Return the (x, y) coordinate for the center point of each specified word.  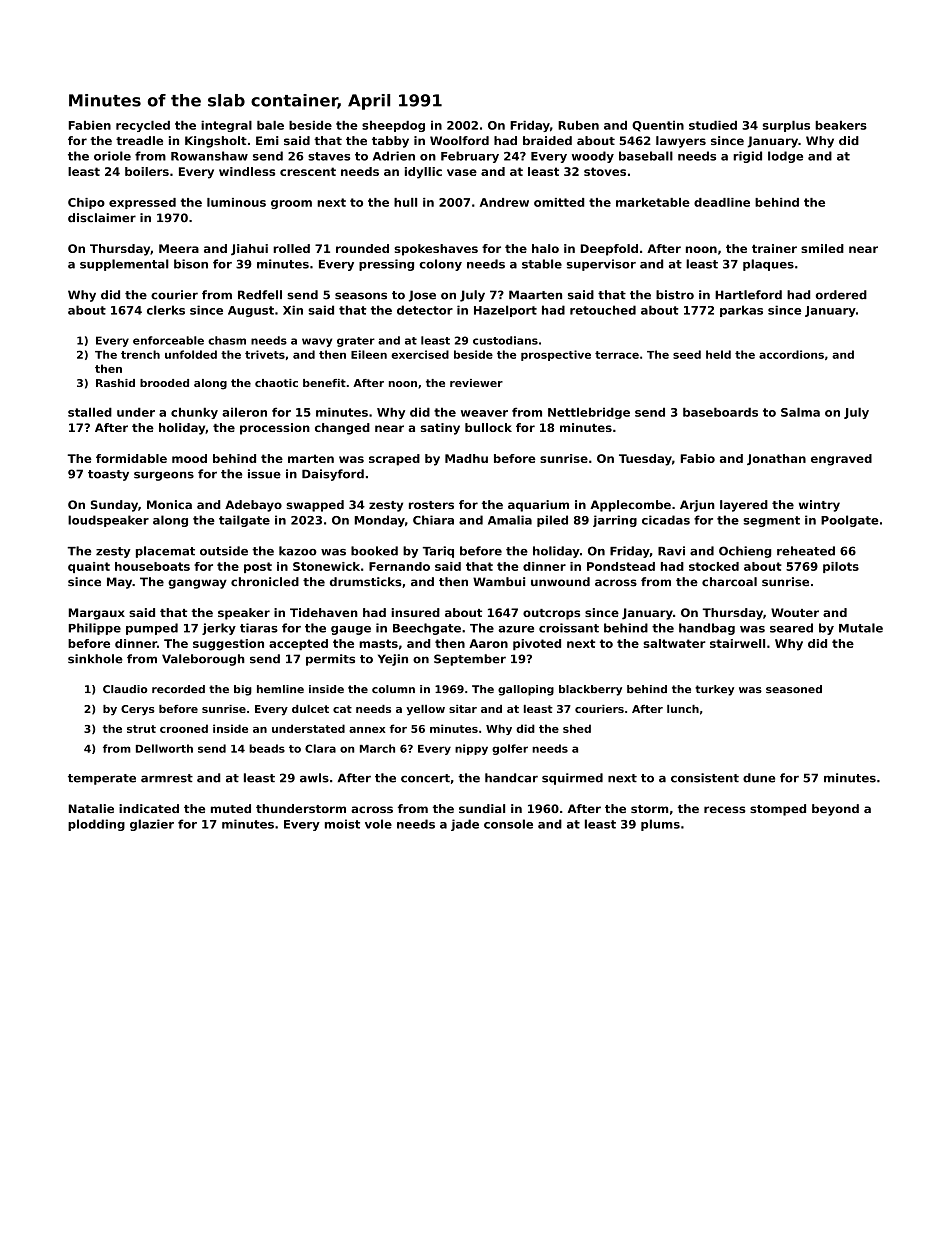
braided (547, 140)
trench (140, 354)
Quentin (658, 126)
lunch (683, 709)
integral (226, 126)
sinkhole (95, 659)
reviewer (476, 383)
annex (367, 730)
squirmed (572, 779)
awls (314, 778)
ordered (841, 295)
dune (759, 778)
